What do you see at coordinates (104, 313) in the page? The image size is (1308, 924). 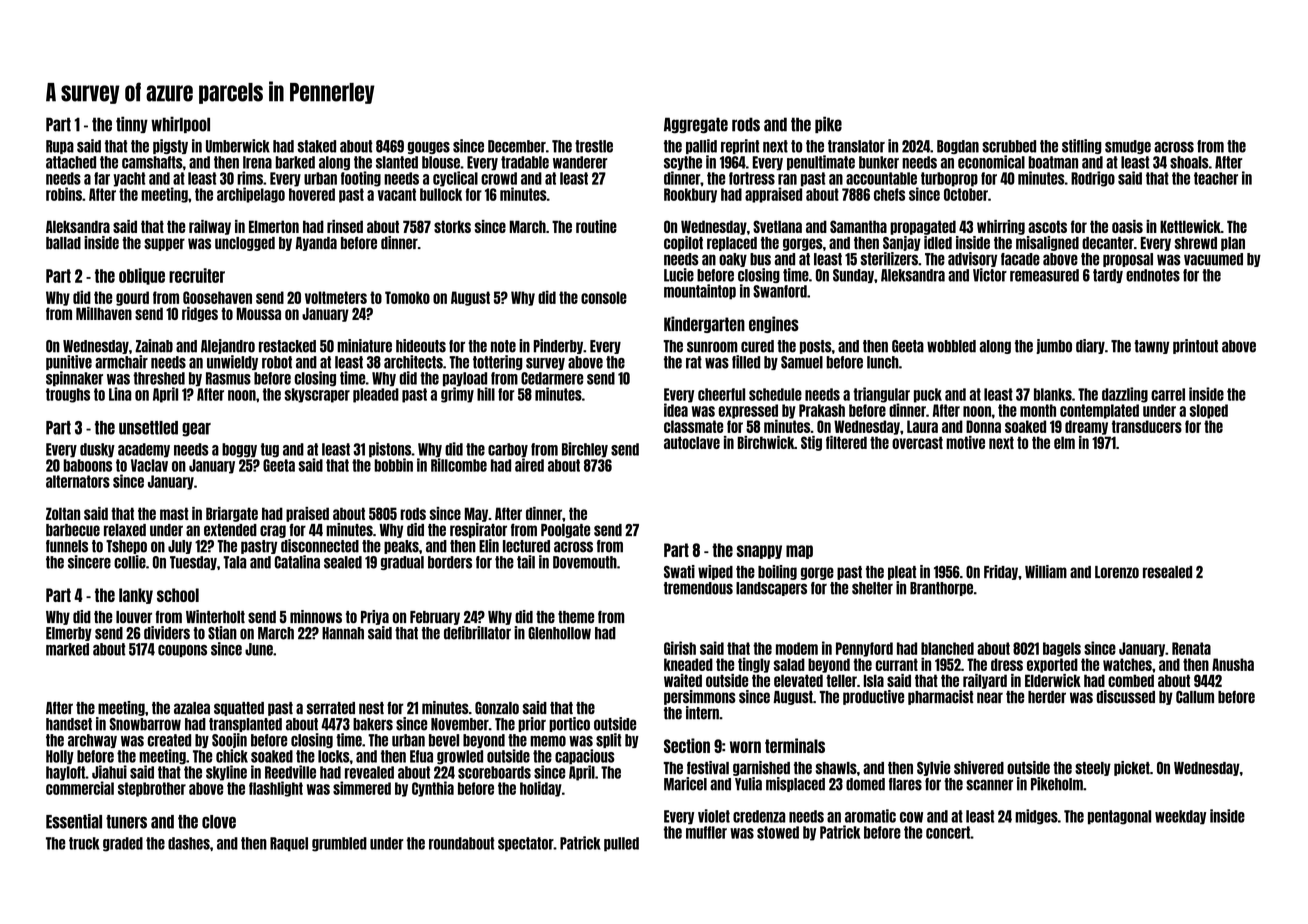 I see `Millhaven` at bounding box center [104, 313].
